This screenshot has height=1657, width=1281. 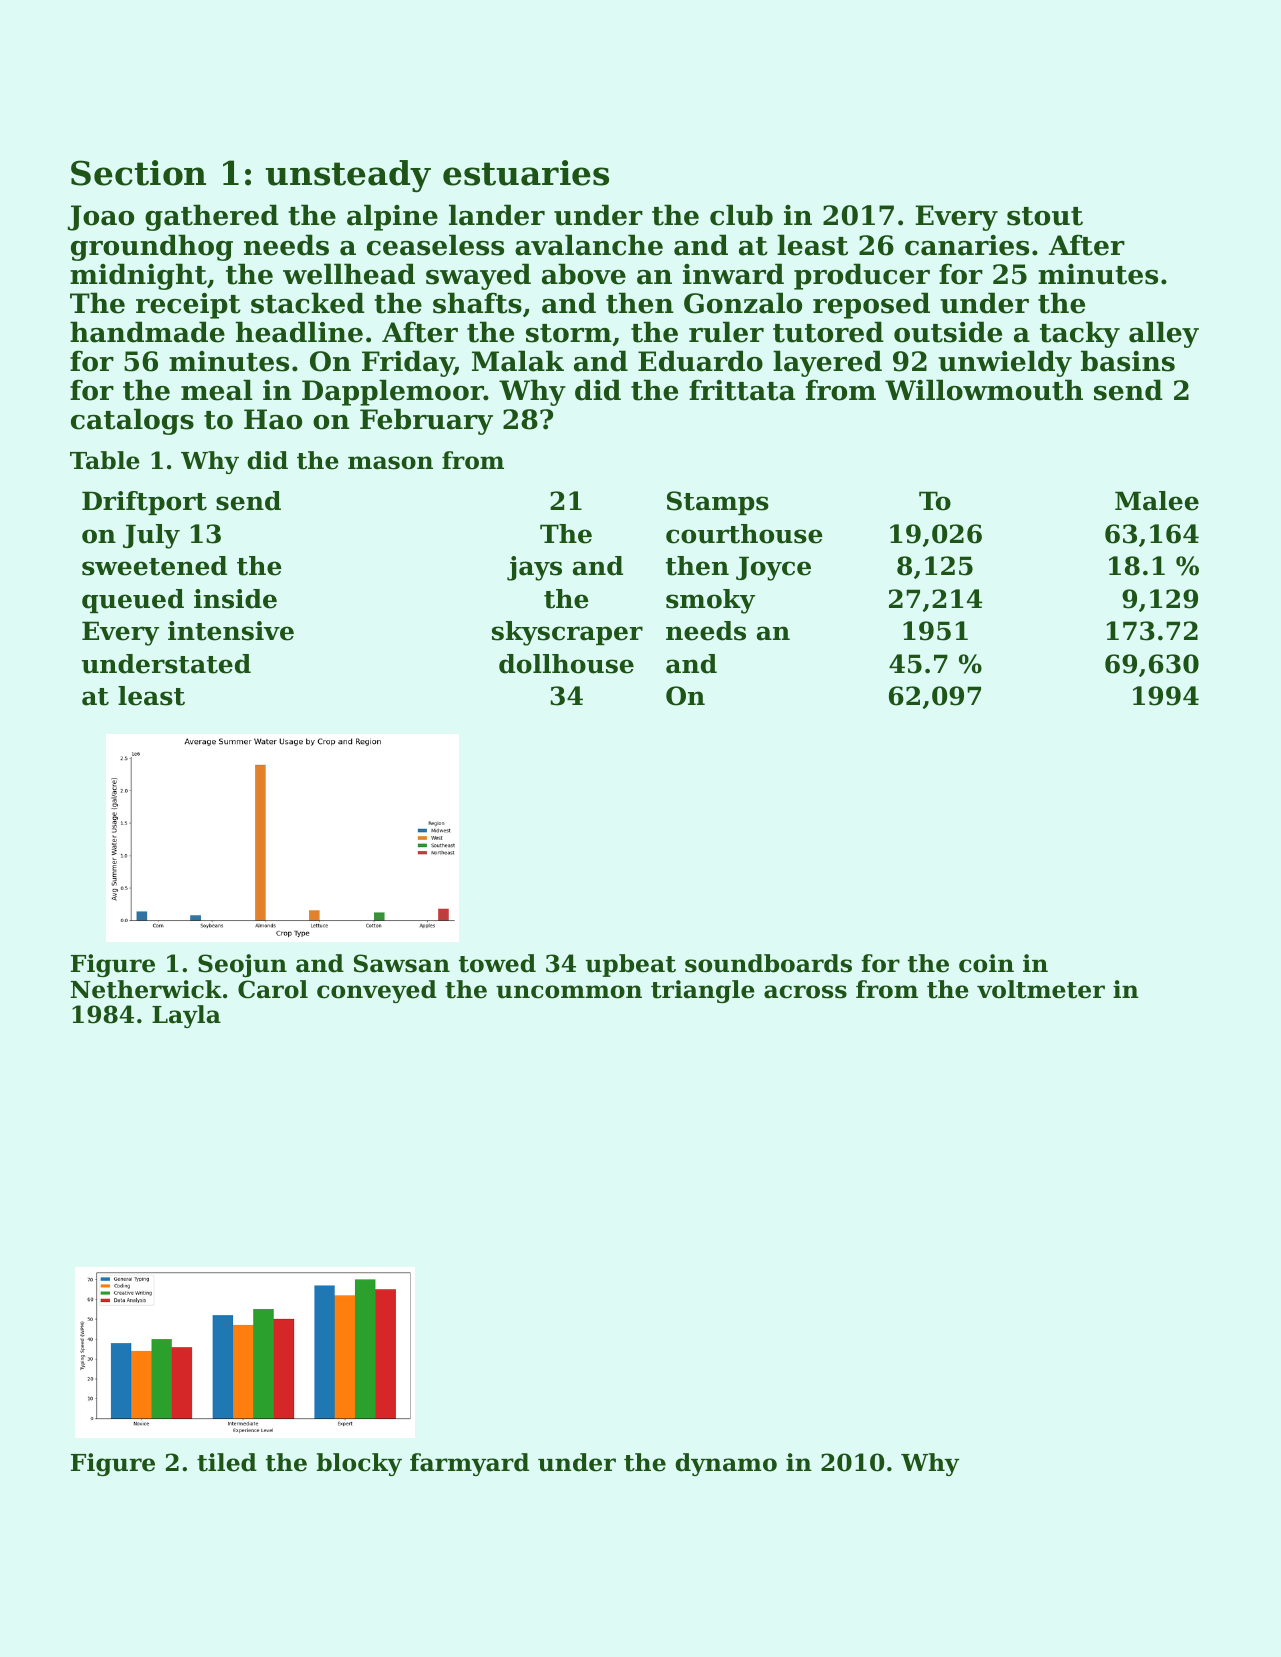 What do you see at coordinates (186, 1016) in the screenshot?
I see `Layla` at bounding box center [186, 1016].
